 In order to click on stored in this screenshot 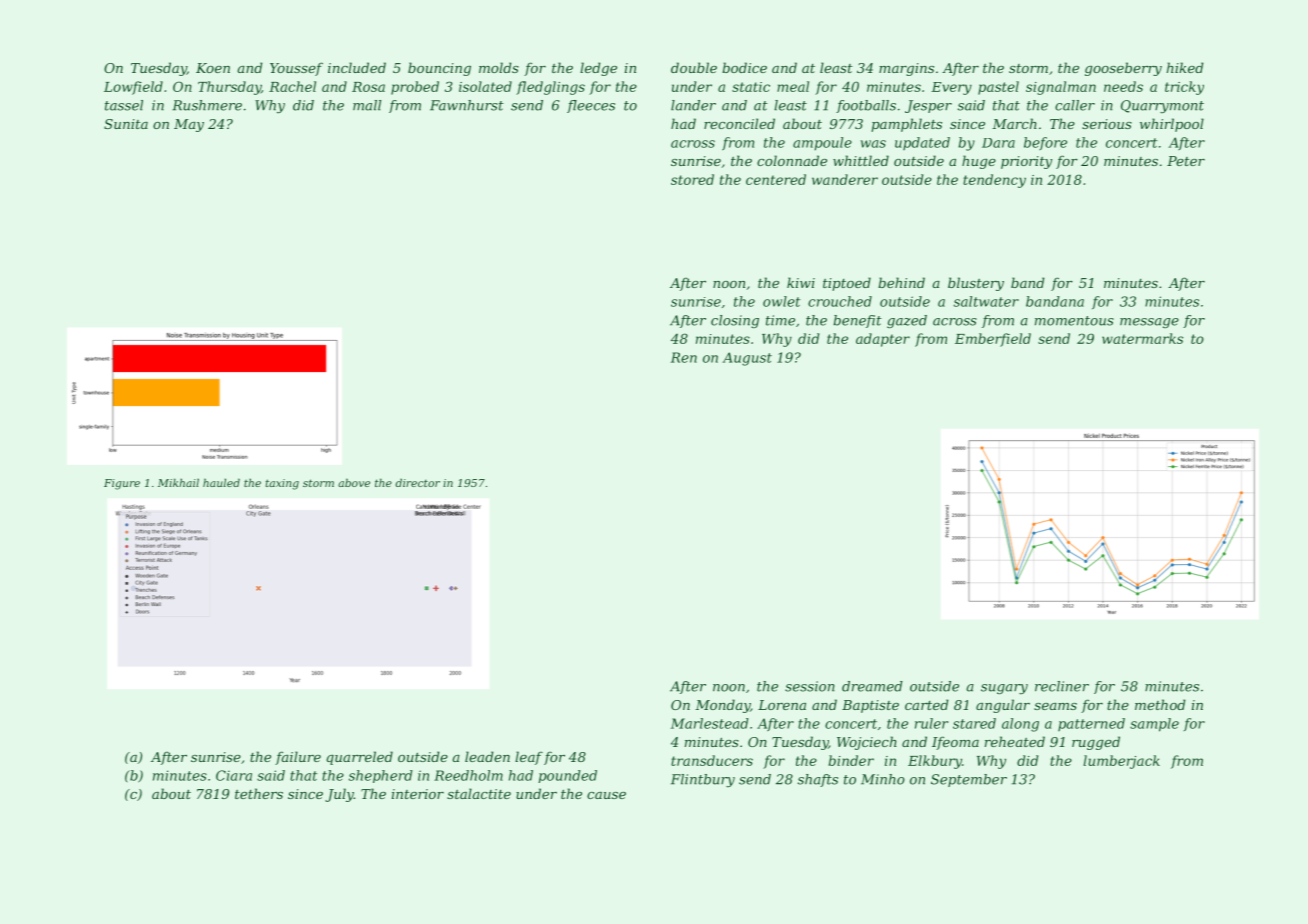, I will do `click(692, 179)`.
